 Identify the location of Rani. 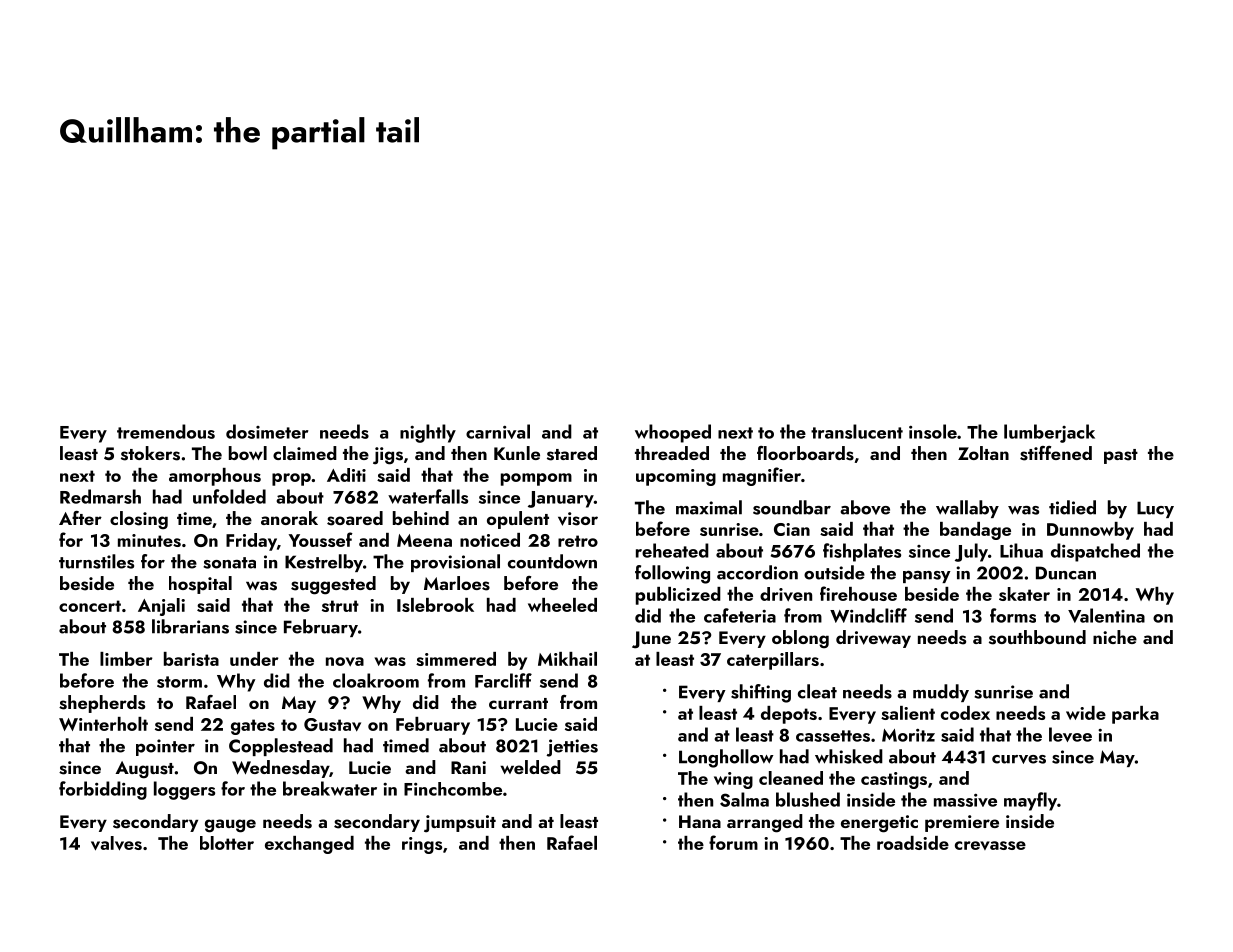
(468, 767).
